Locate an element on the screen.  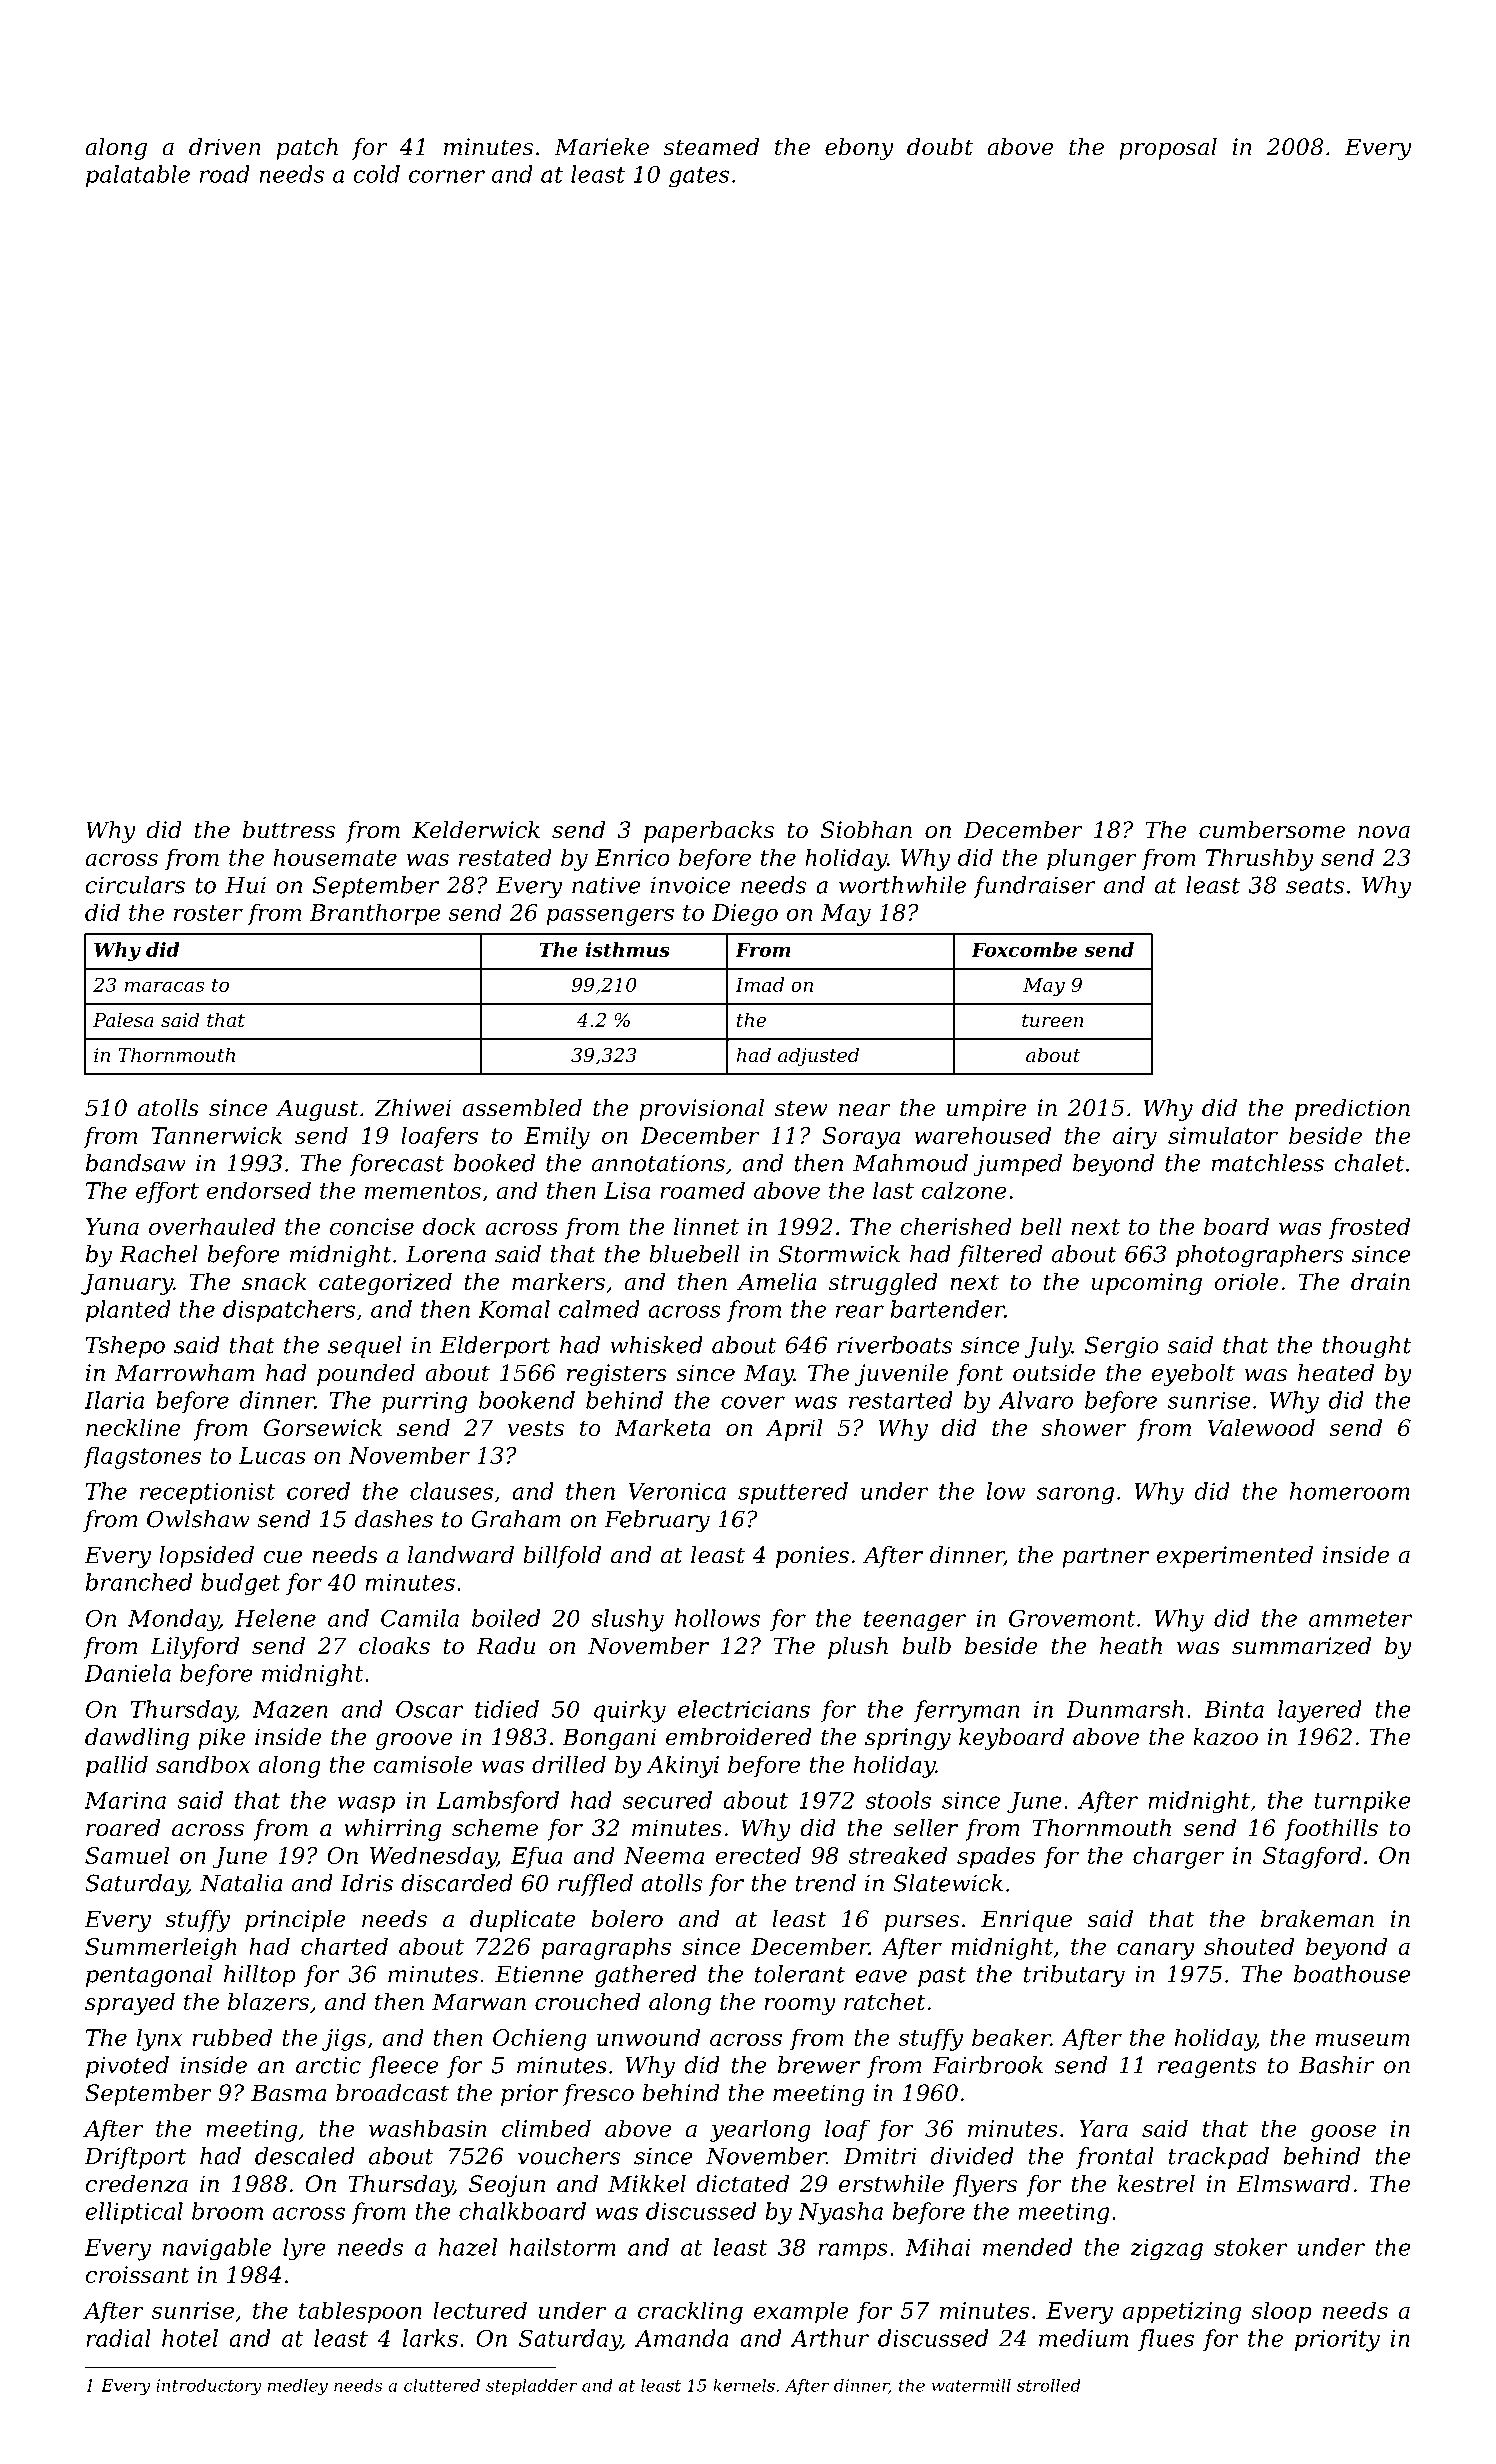
Grovemont is located at coordinates (1072, 1618).
